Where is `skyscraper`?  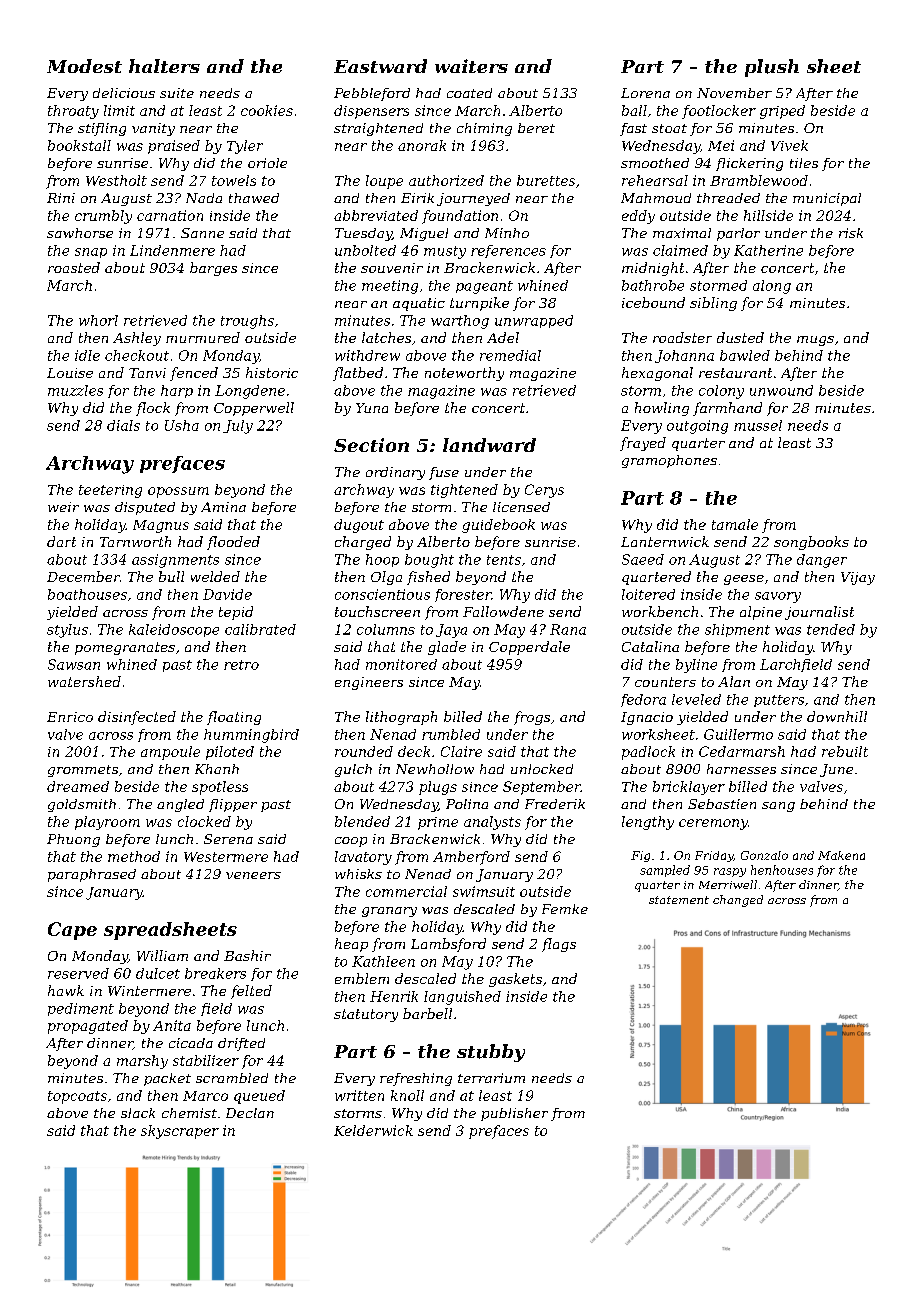
skyscraper is located at coordinates (180, 1132).
